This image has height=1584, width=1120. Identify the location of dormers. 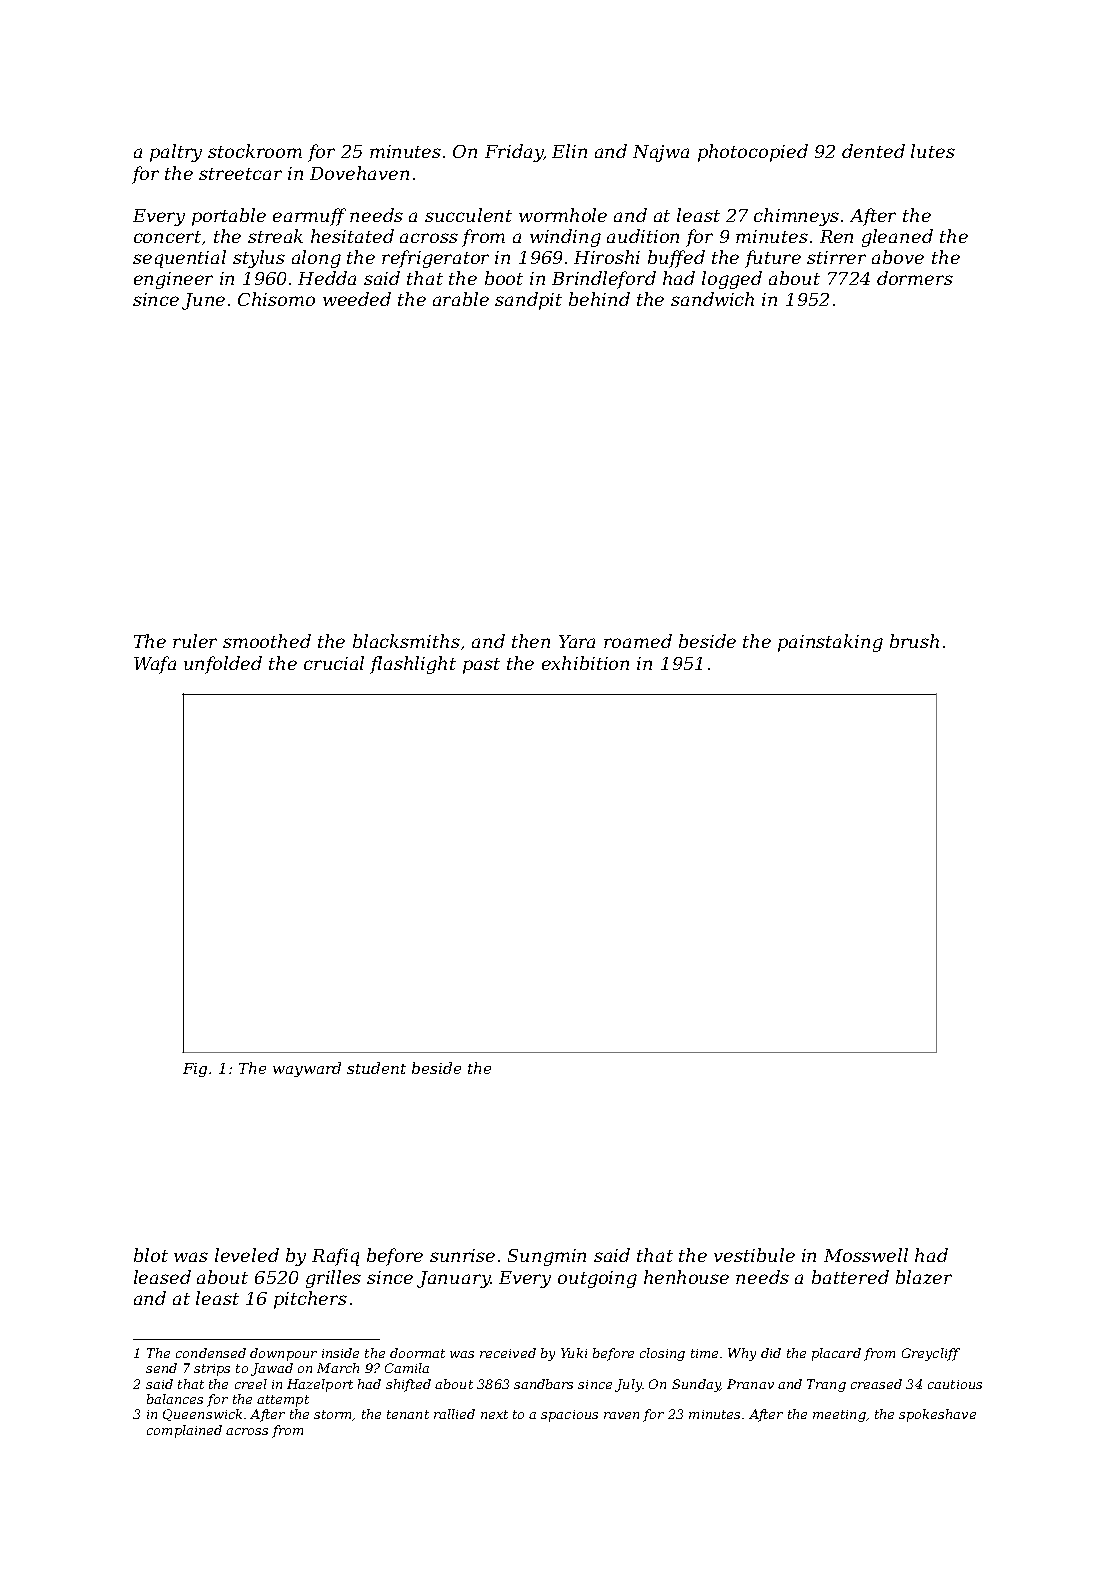
(915, 278).
